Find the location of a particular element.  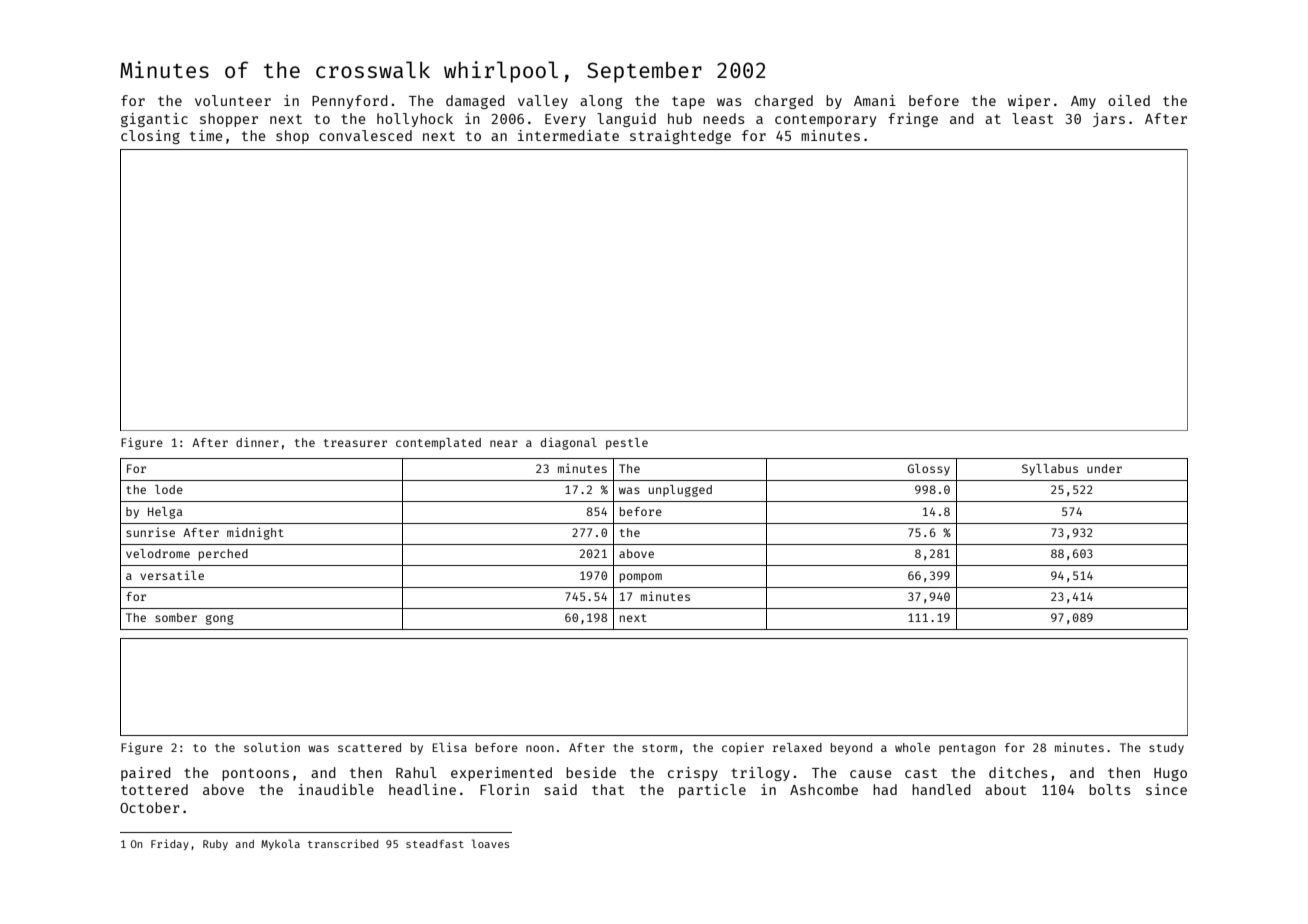

under is located at coordinates (1104, 468).
